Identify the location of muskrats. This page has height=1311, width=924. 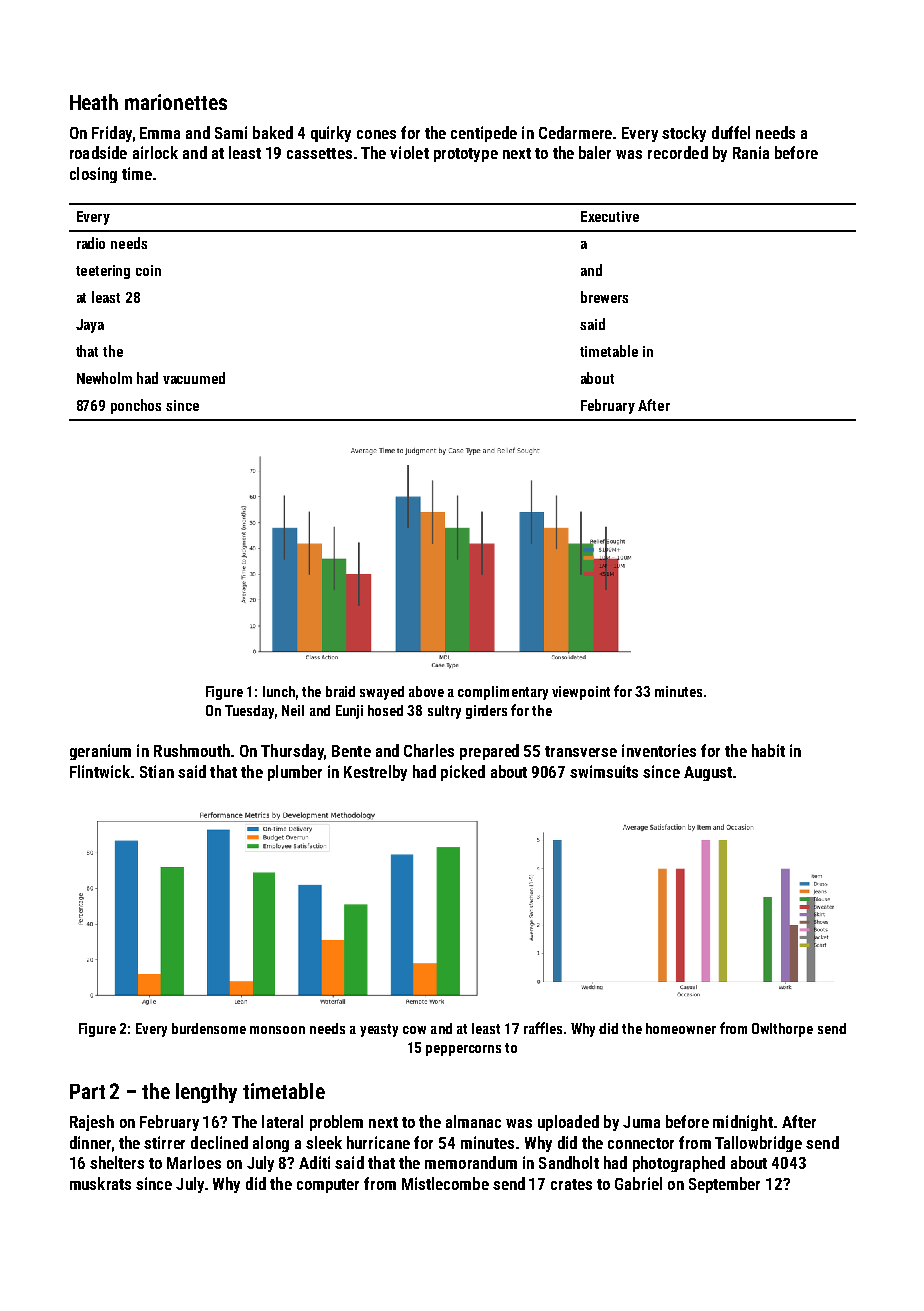
(100, 1183).
